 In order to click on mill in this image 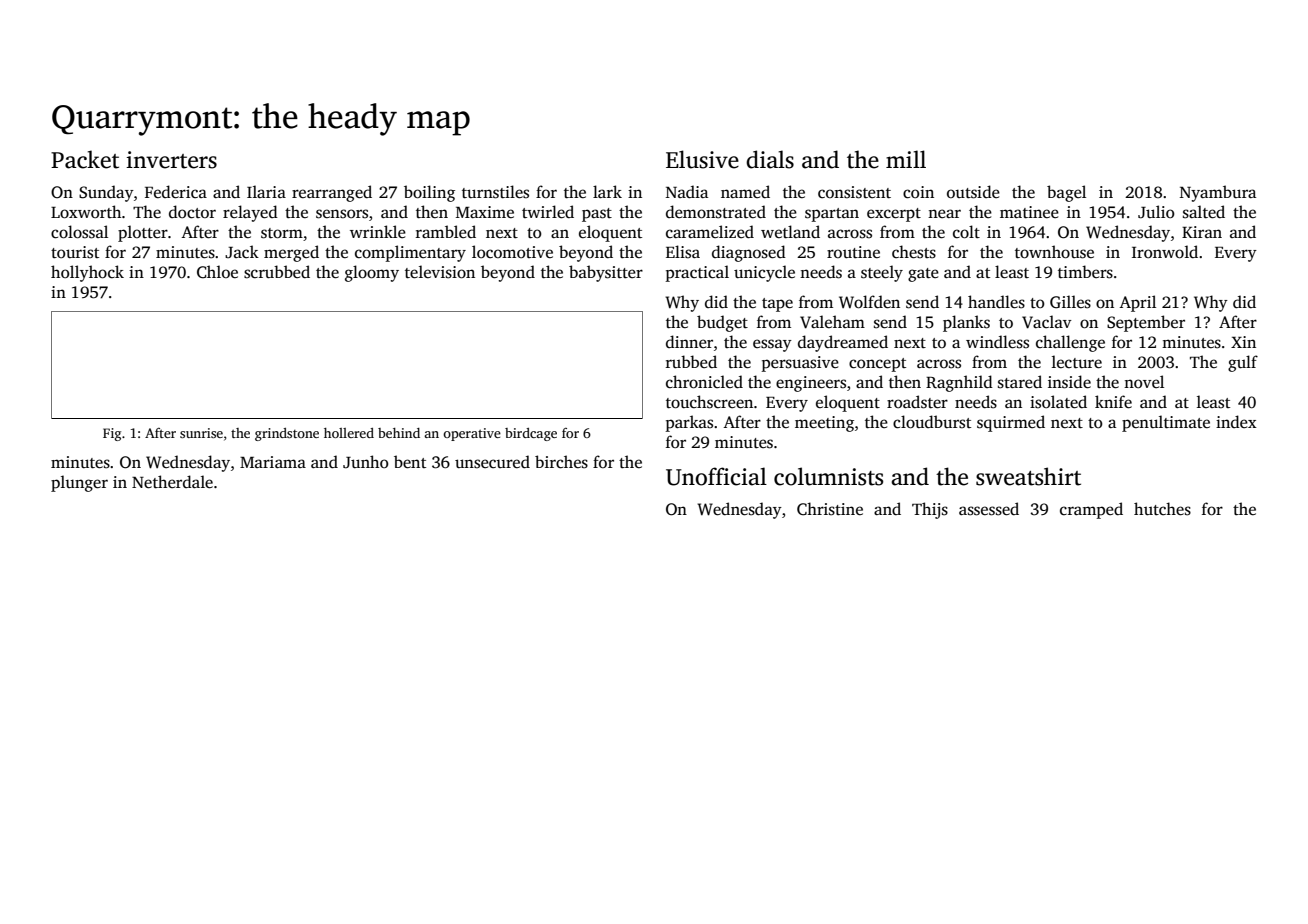, I will do `click(906, 159)`.
